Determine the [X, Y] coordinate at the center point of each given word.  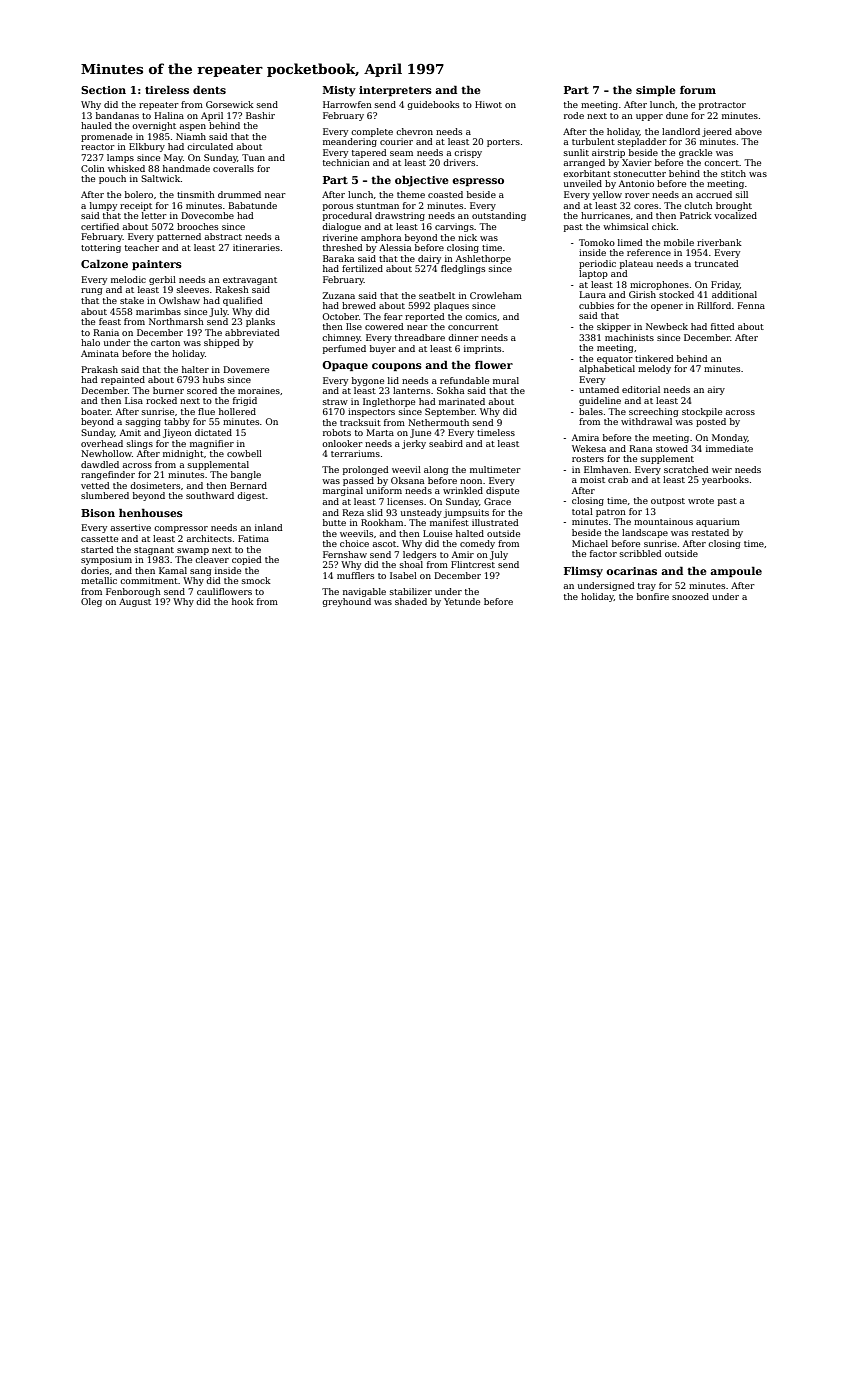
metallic [99, 580]
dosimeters [155, 485]
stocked [676, 294]
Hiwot [488, 104]
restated [710, 532]
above [748, 131]
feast [110, 321]
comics [481, 316]
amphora [381, 238]
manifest [449, 522]
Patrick [696, 215]
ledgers [419, 555]
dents [209, 90]
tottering [101, 248]
